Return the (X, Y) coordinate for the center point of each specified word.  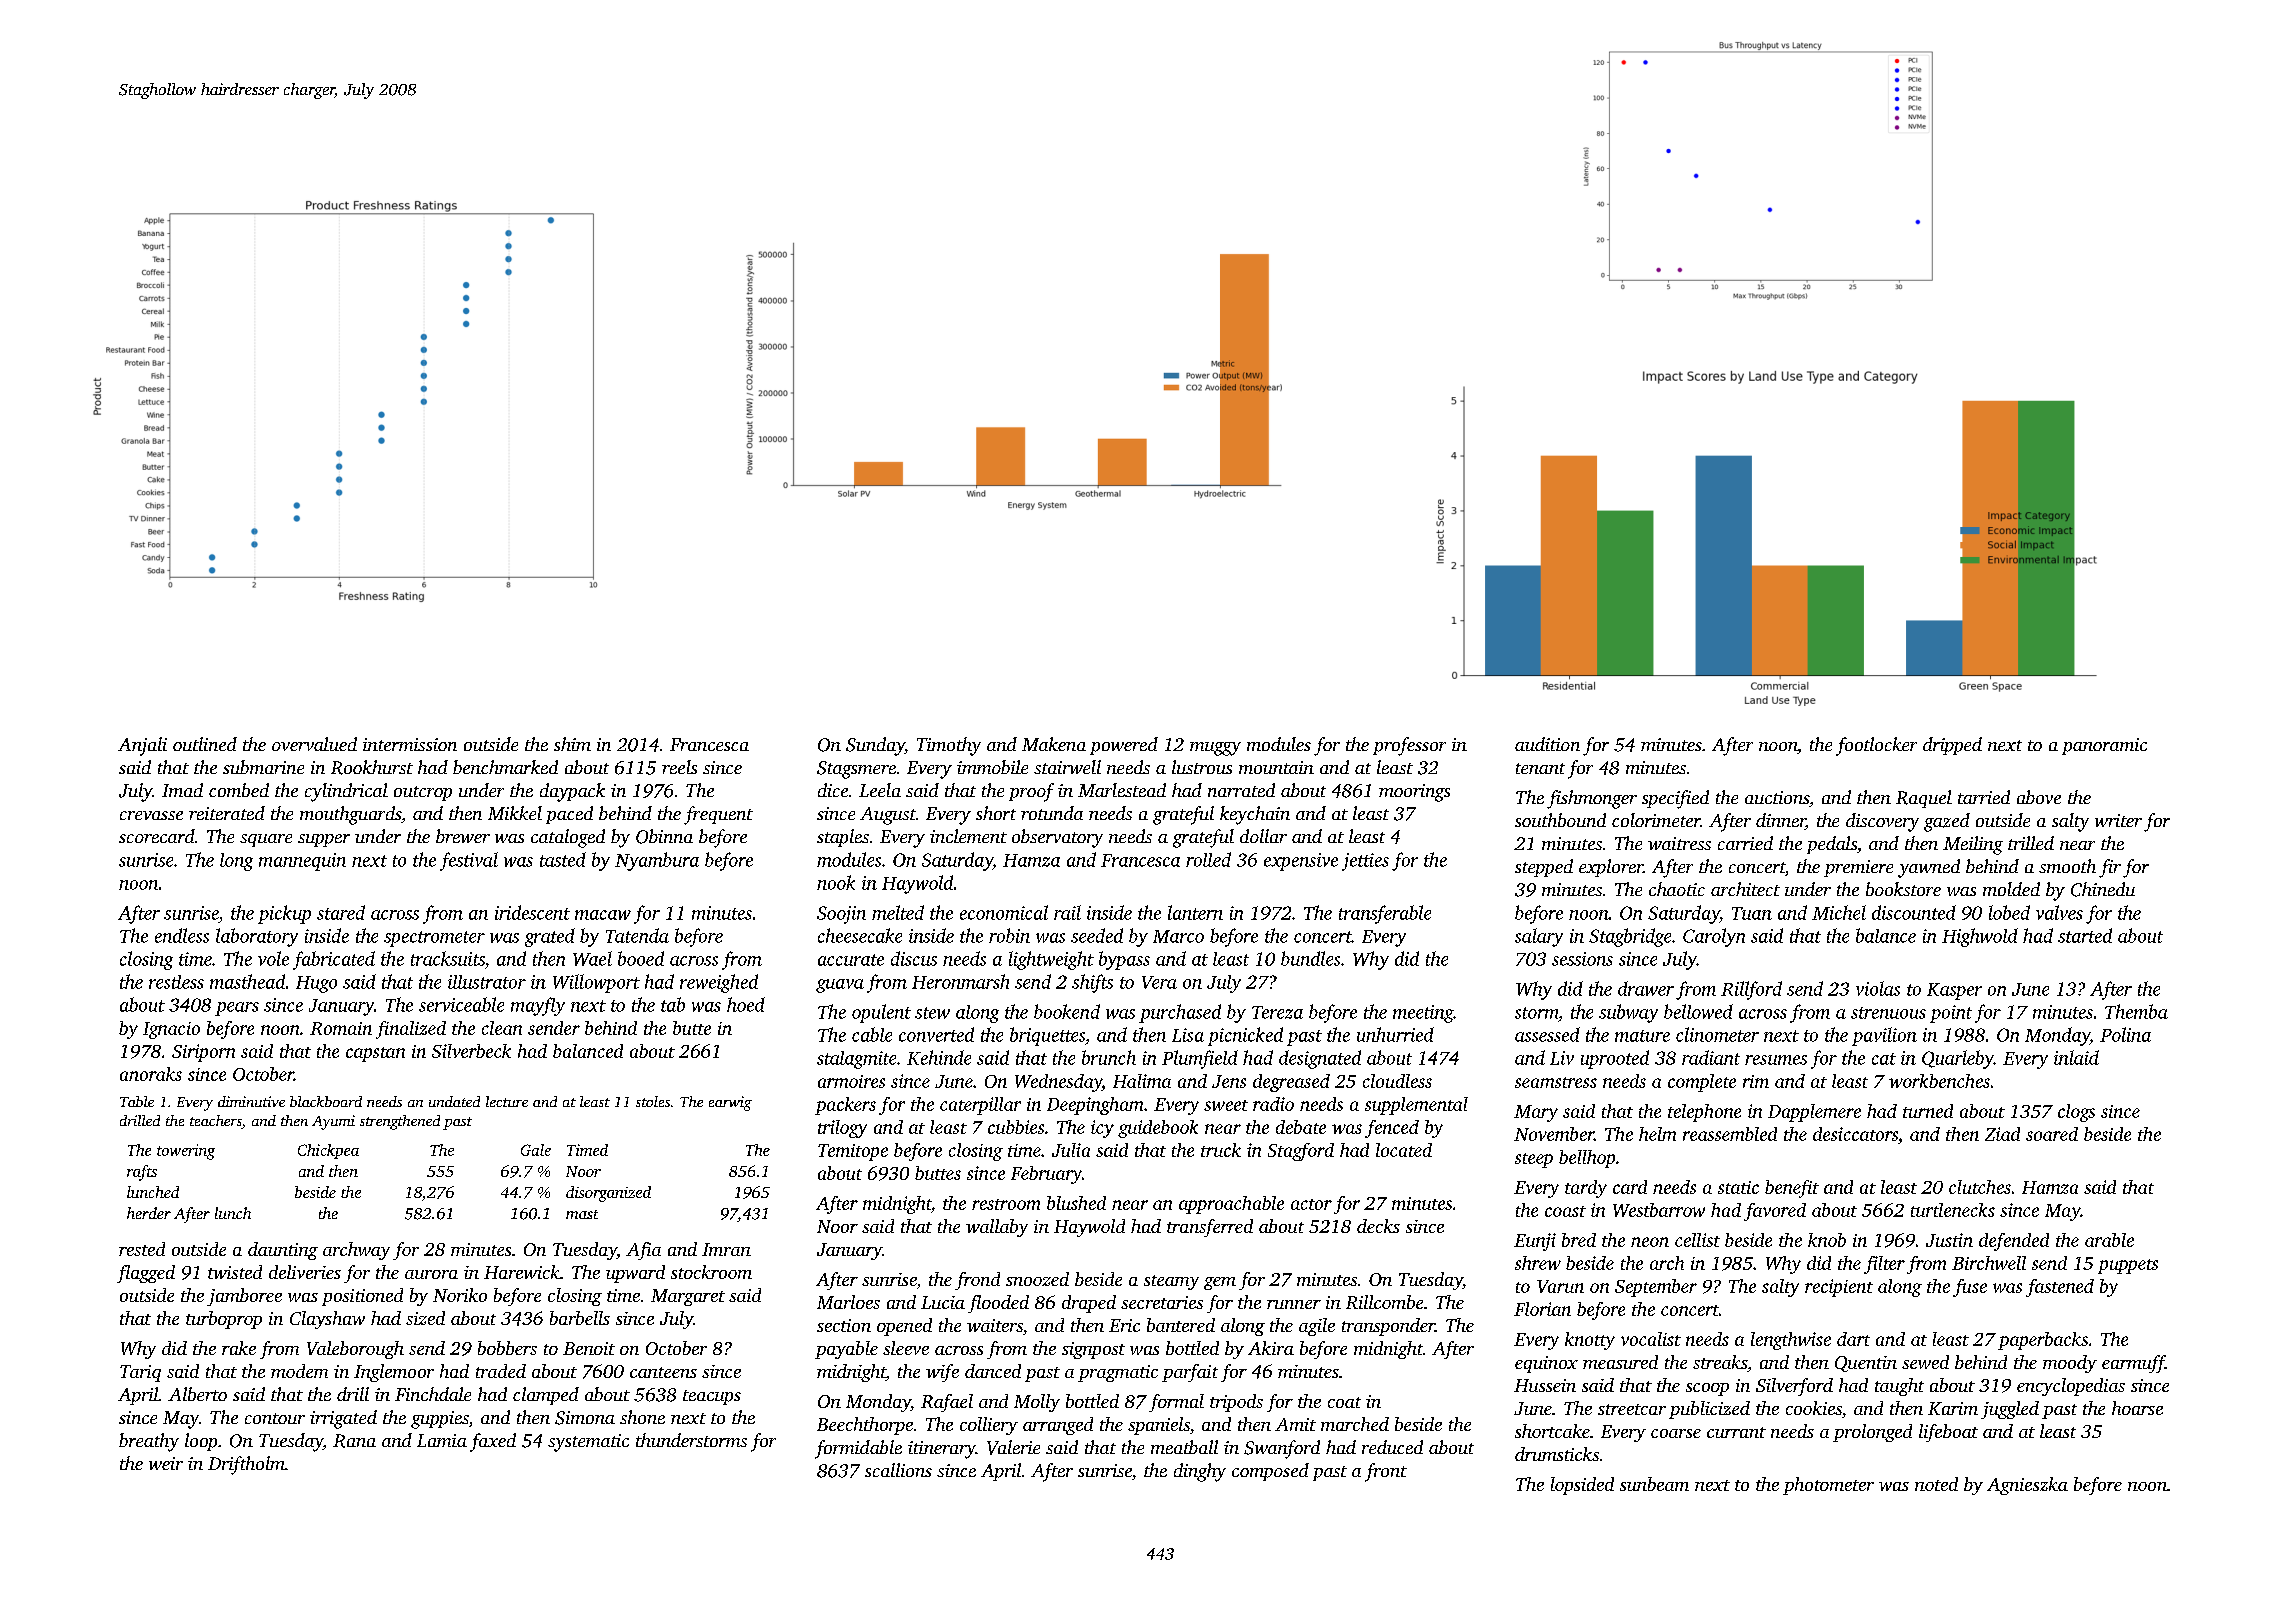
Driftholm (246, 1465)
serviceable (461, 1004)
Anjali (142, 746)
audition (1547, 744)
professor (1409, 746)
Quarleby (1958, 1059)
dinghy (1200, 1472)
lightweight (1051, 960)
